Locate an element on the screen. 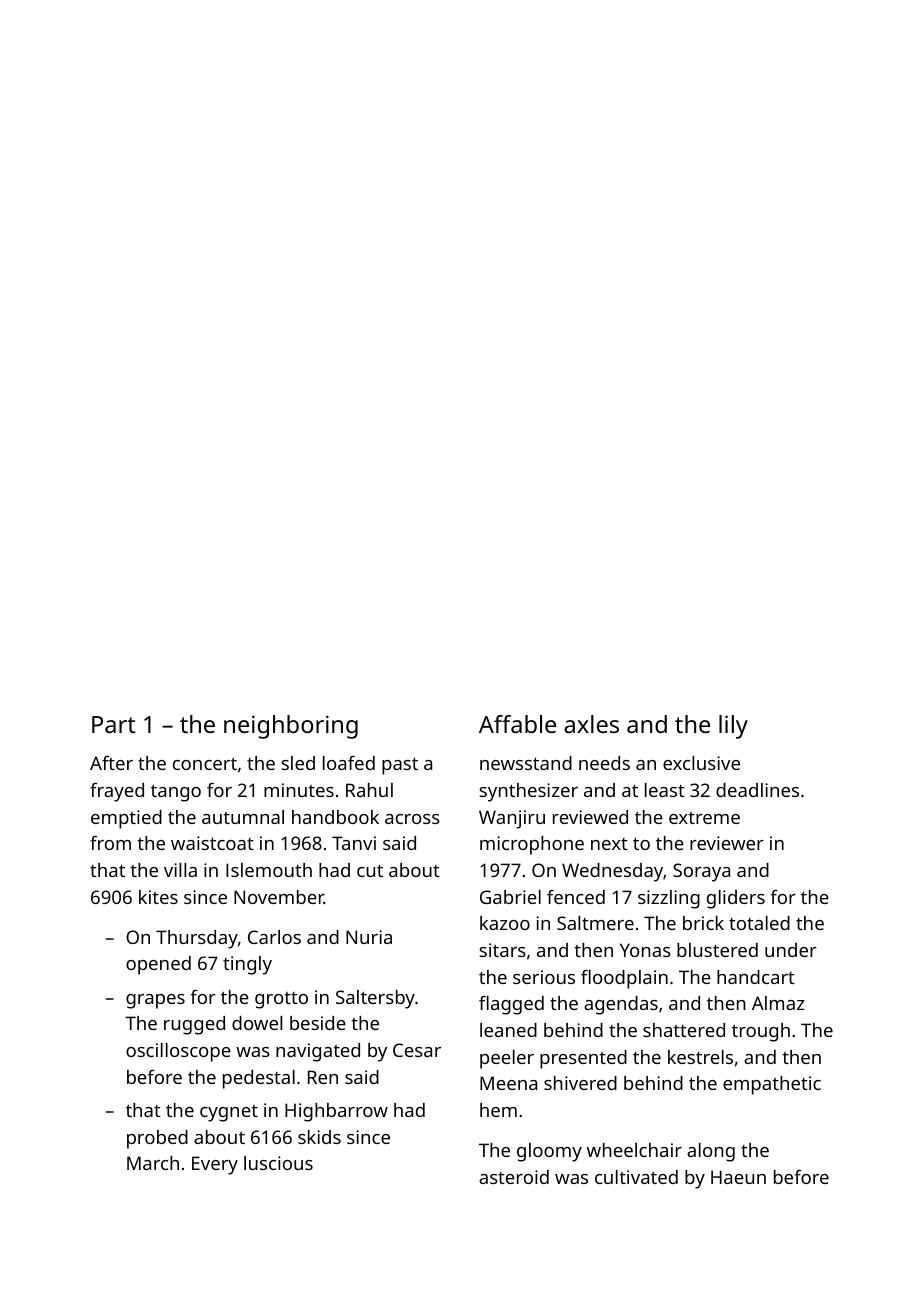  axles is located at coordinates (591, 724).
